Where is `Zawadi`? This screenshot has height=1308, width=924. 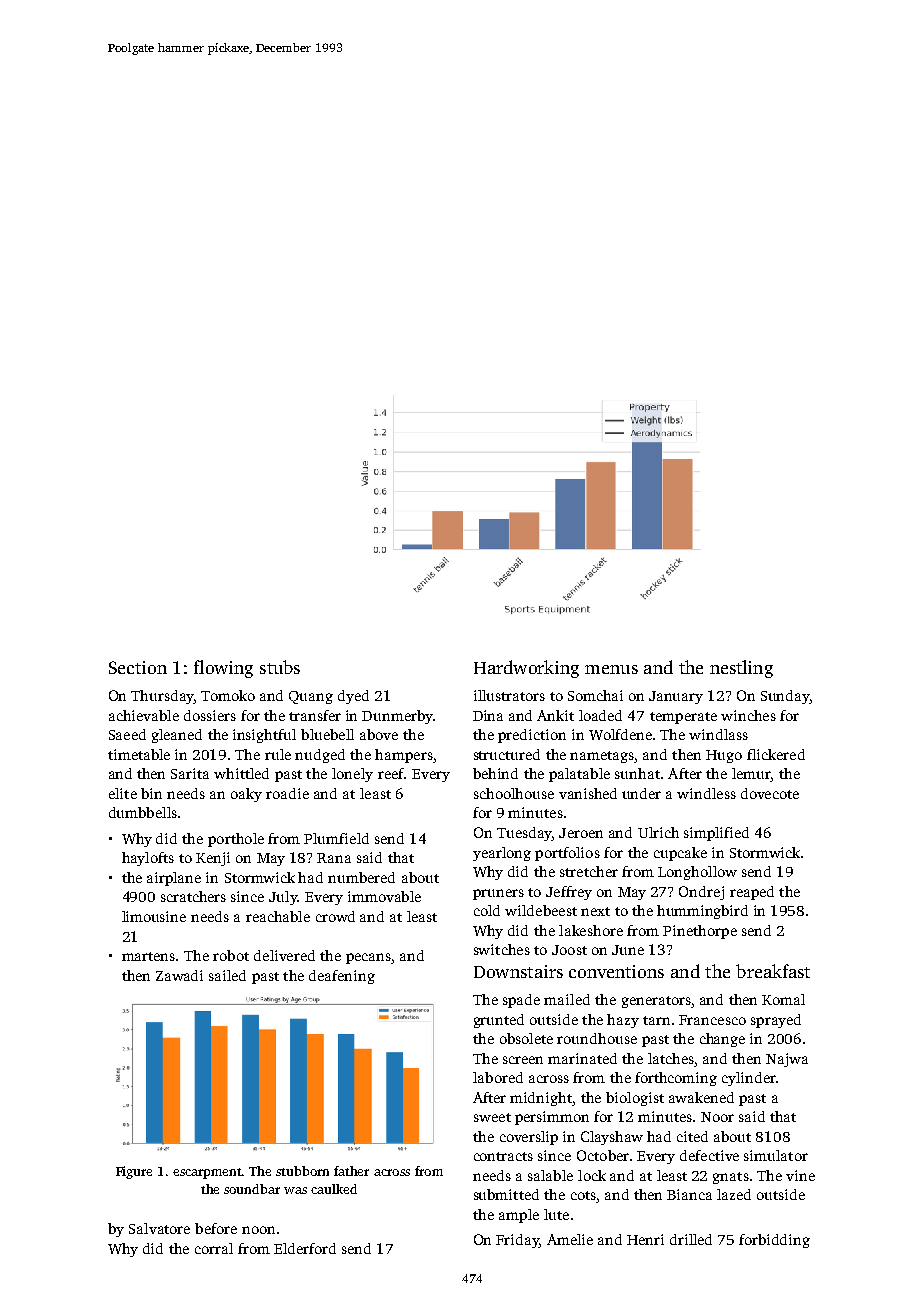 Zawadi is located at coordinates (179, 975).
